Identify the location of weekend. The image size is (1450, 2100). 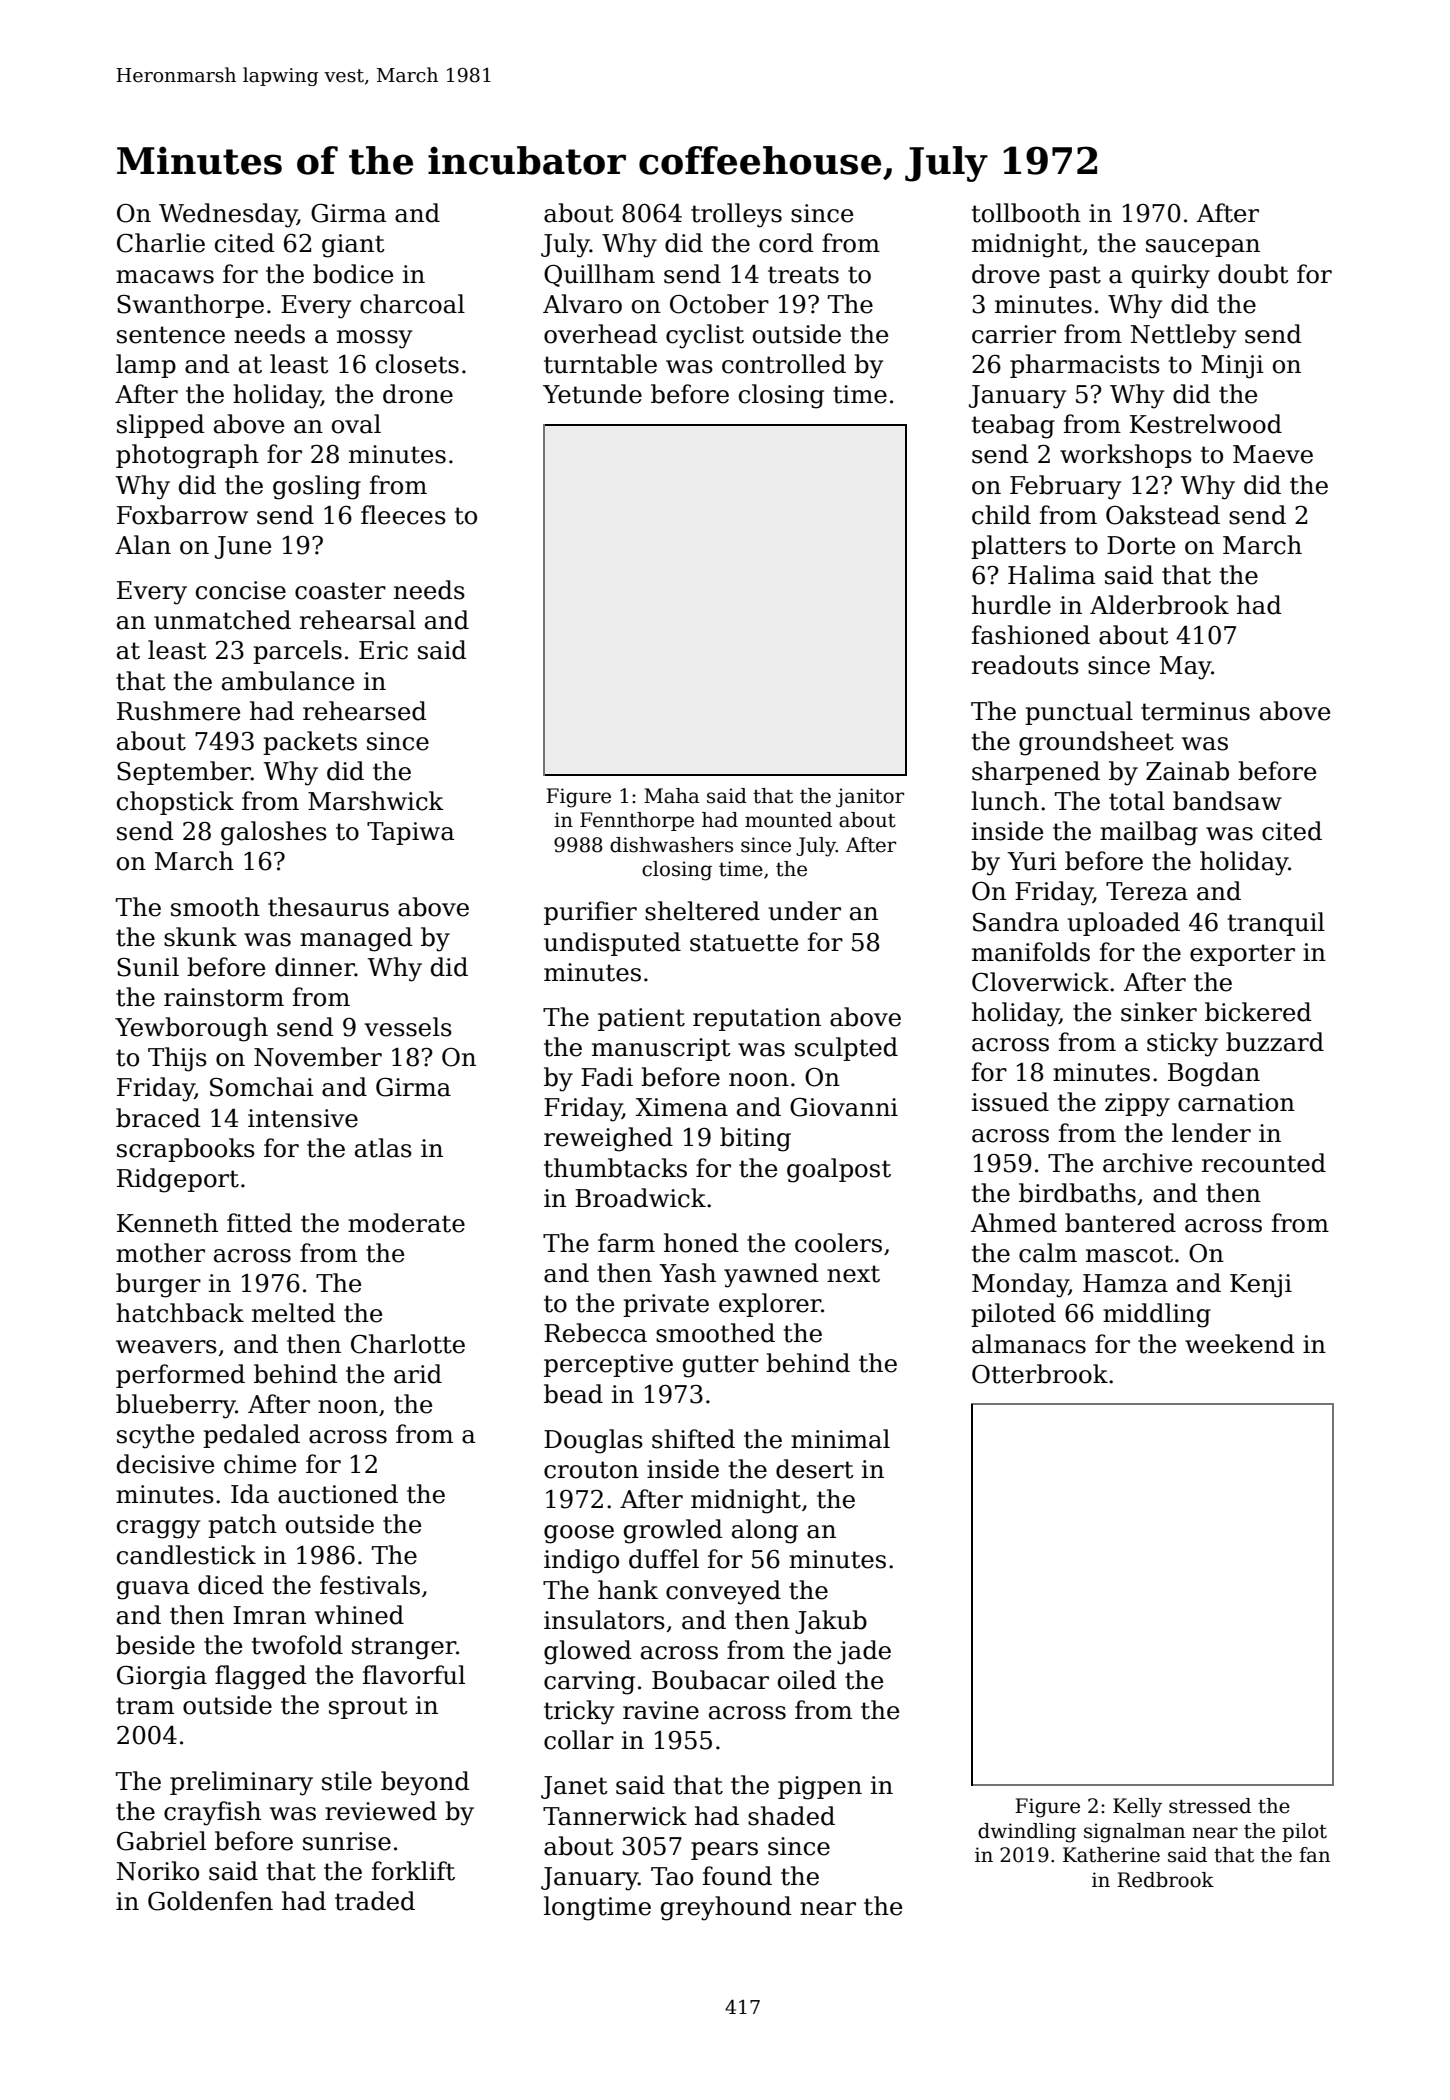
(1240, 1344).
